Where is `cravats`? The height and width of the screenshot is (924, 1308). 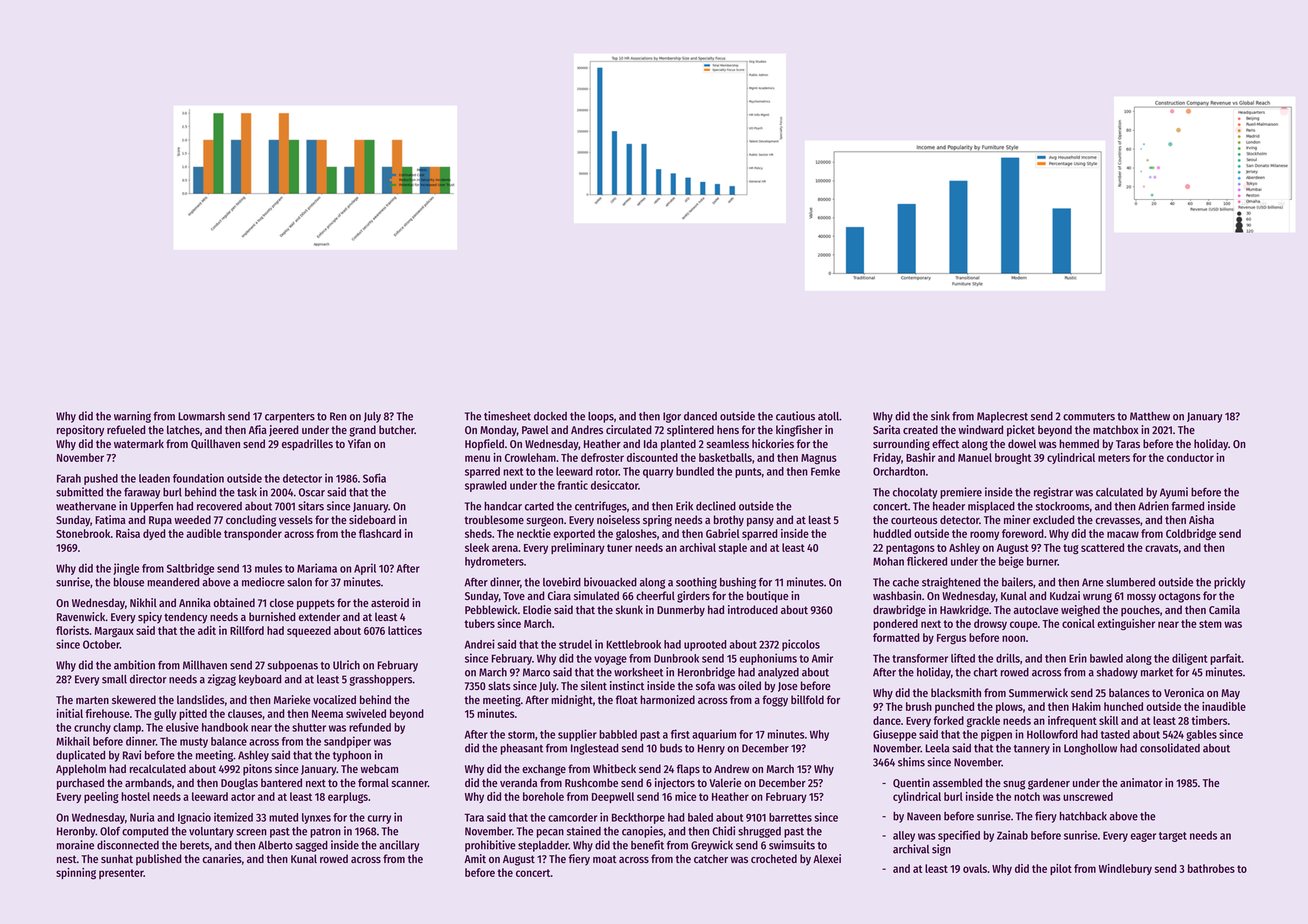
cravats is located at coordinates (1161, 548).
